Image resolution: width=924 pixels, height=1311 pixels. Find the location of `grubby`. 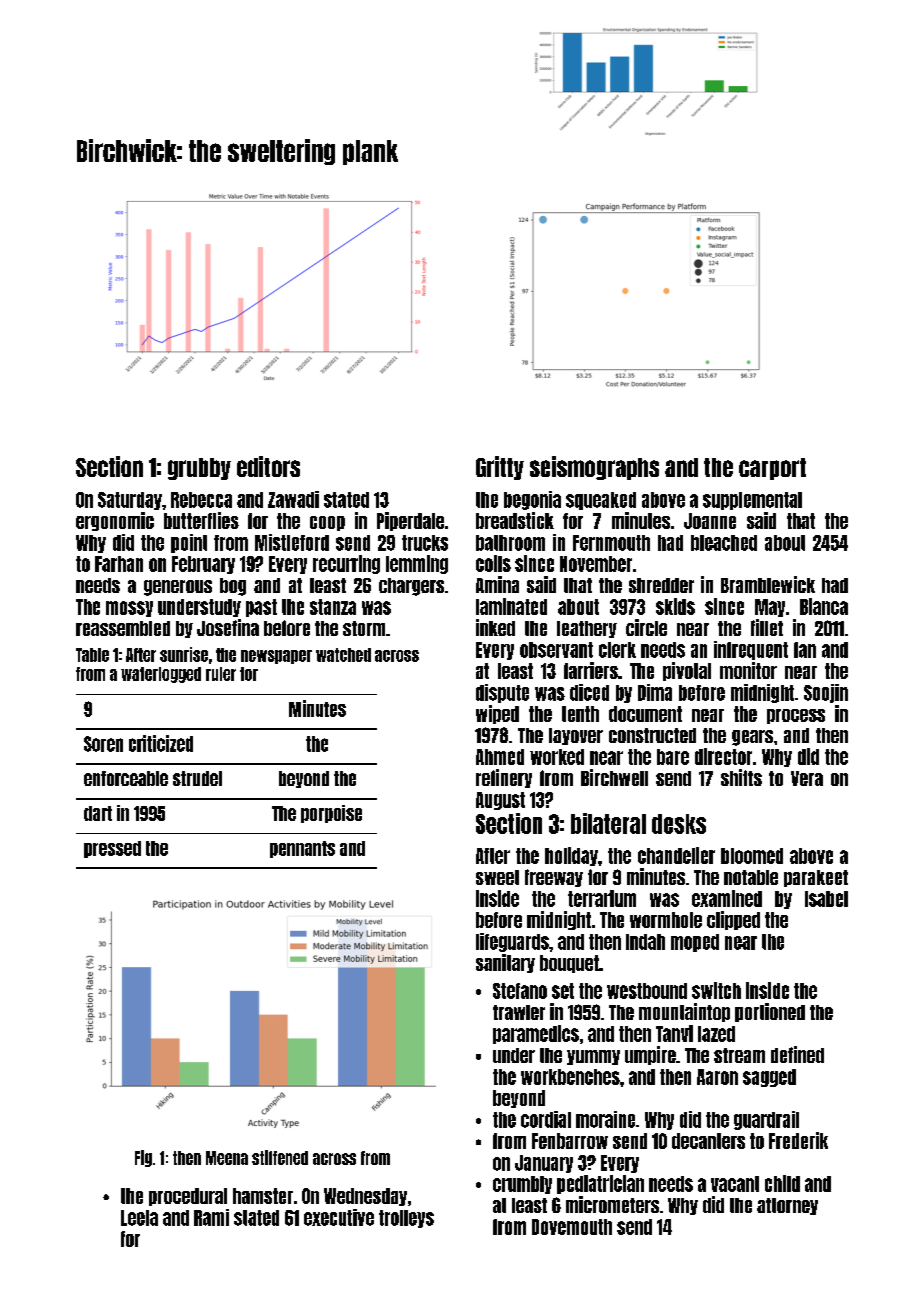

grubby is located at coordinates (199, 469).
